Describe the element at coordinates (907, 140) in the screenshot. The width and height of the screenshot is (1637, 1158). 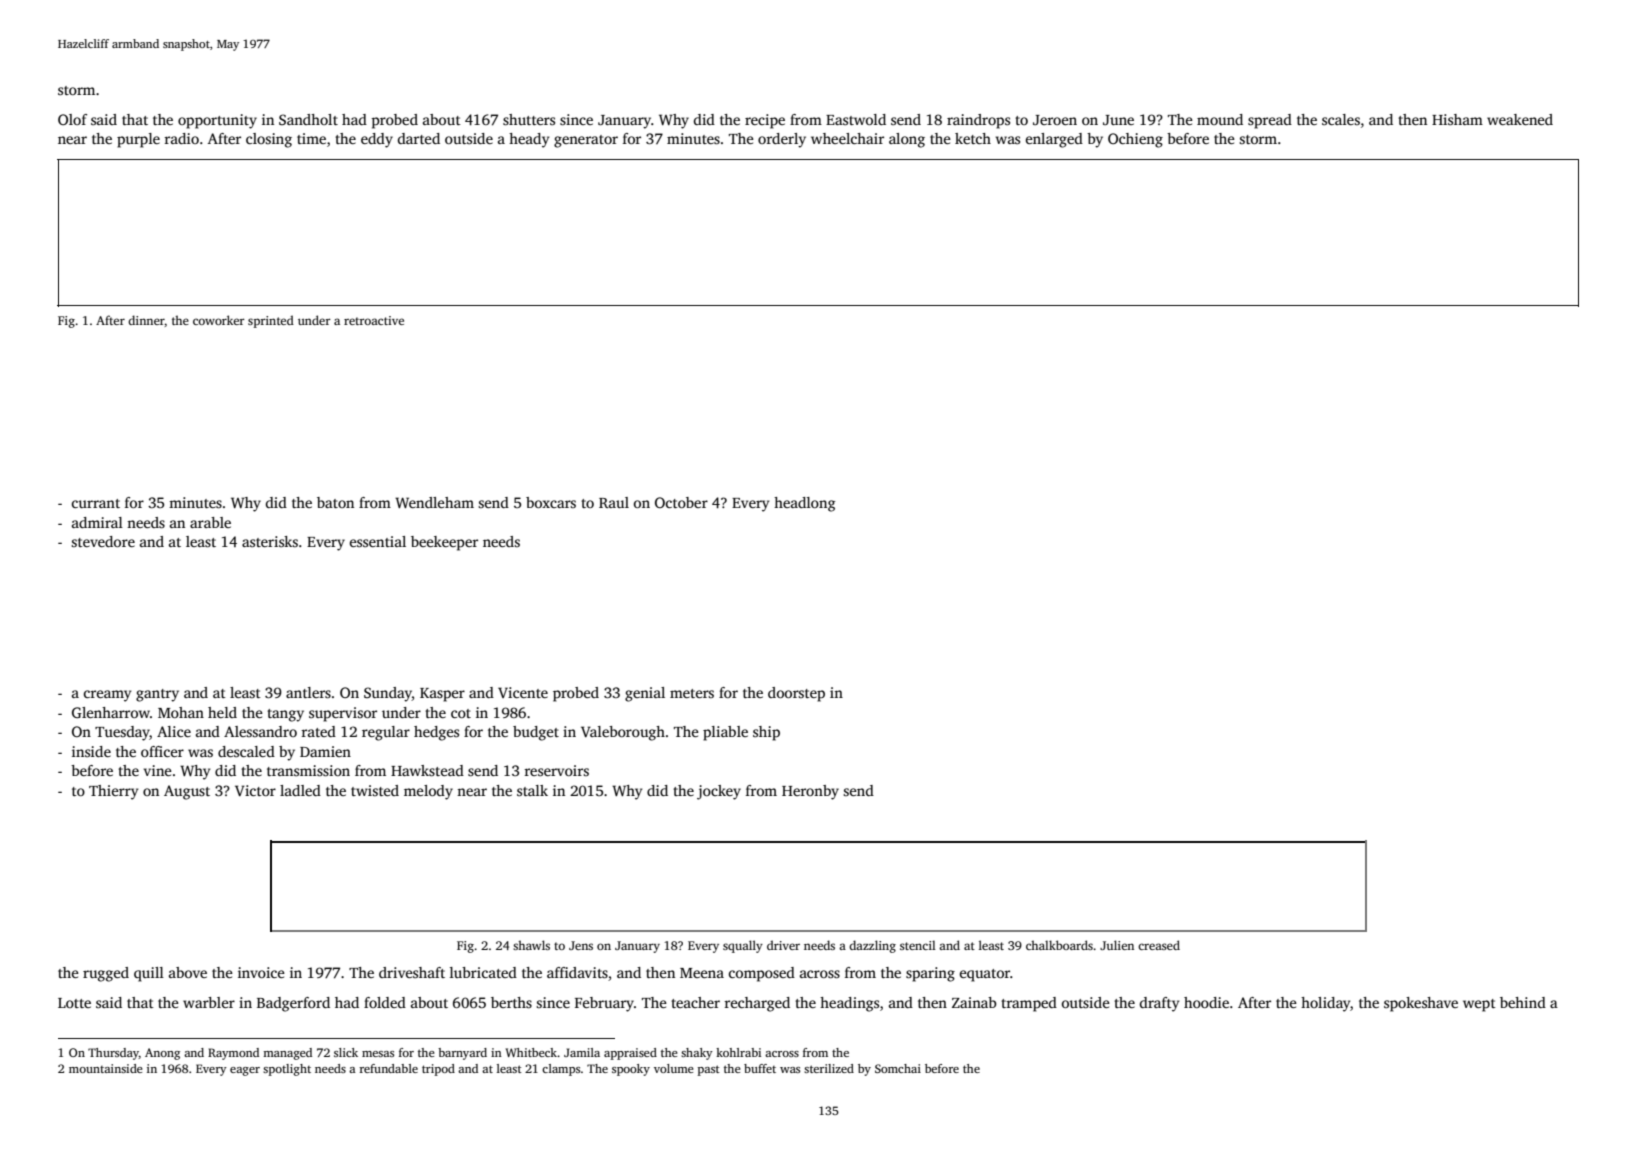
I see `along` at that location.
